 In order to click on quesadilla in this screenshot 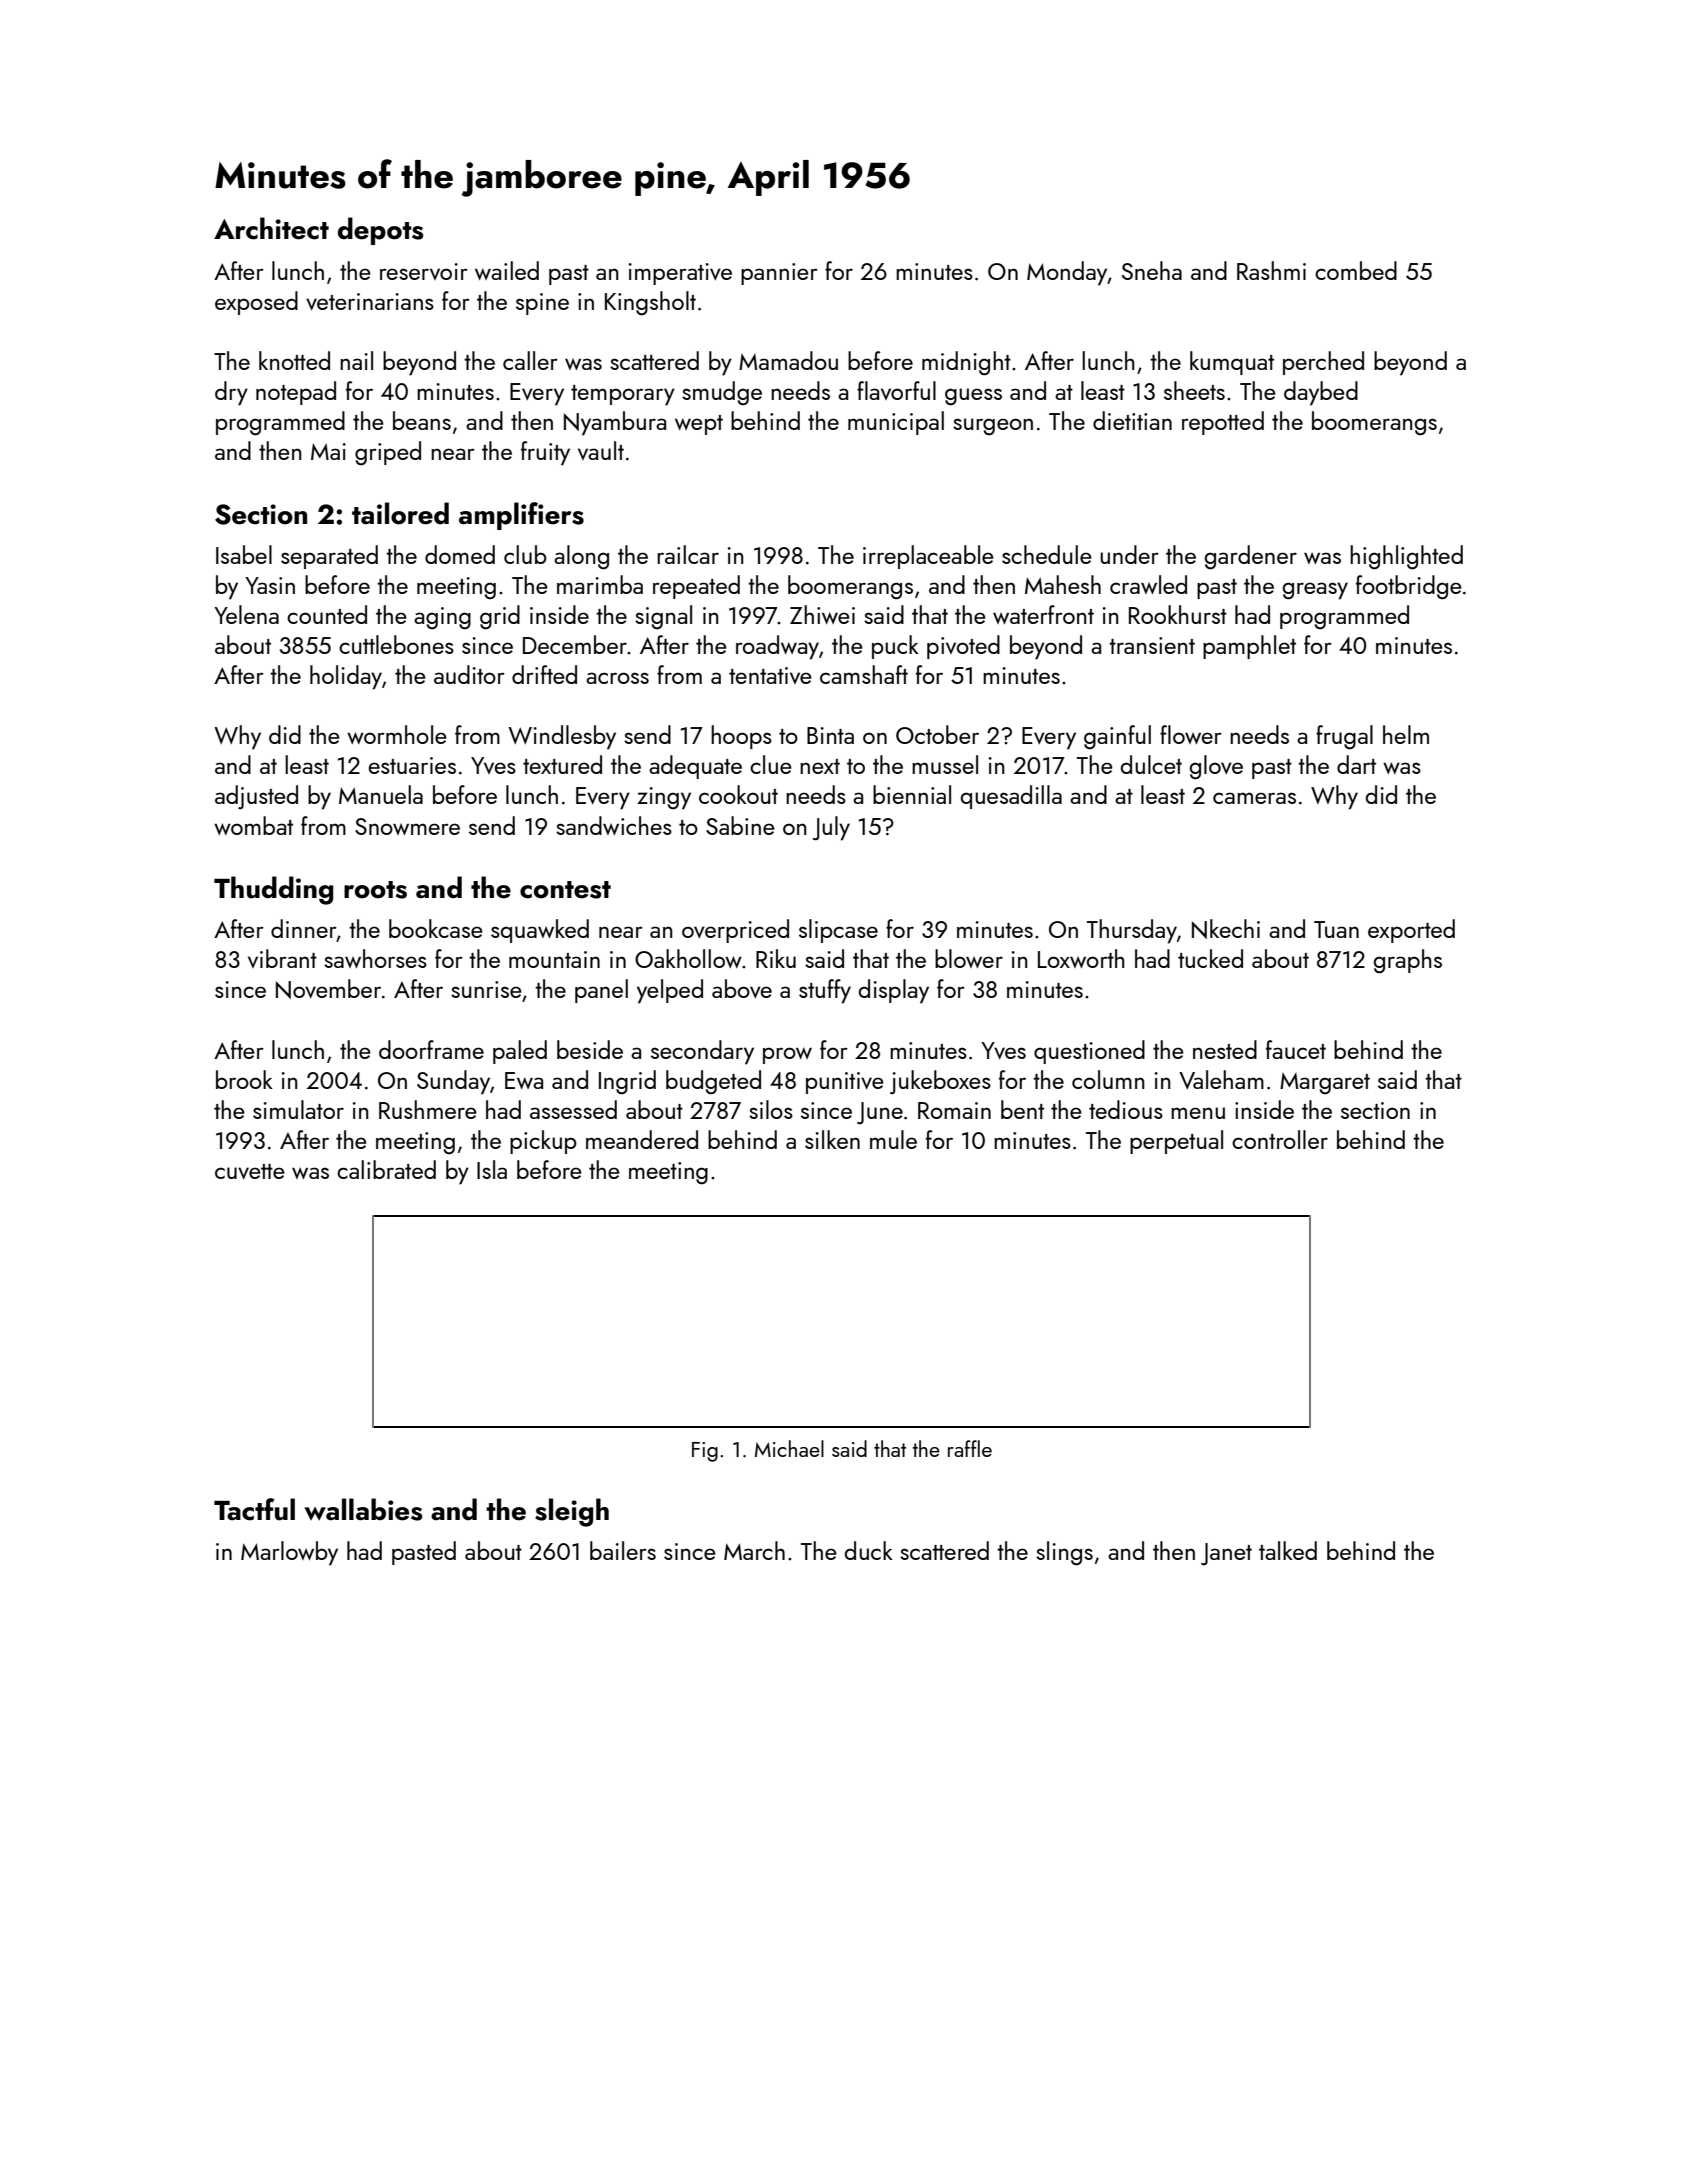, I will do `click(1011, 797)`.
